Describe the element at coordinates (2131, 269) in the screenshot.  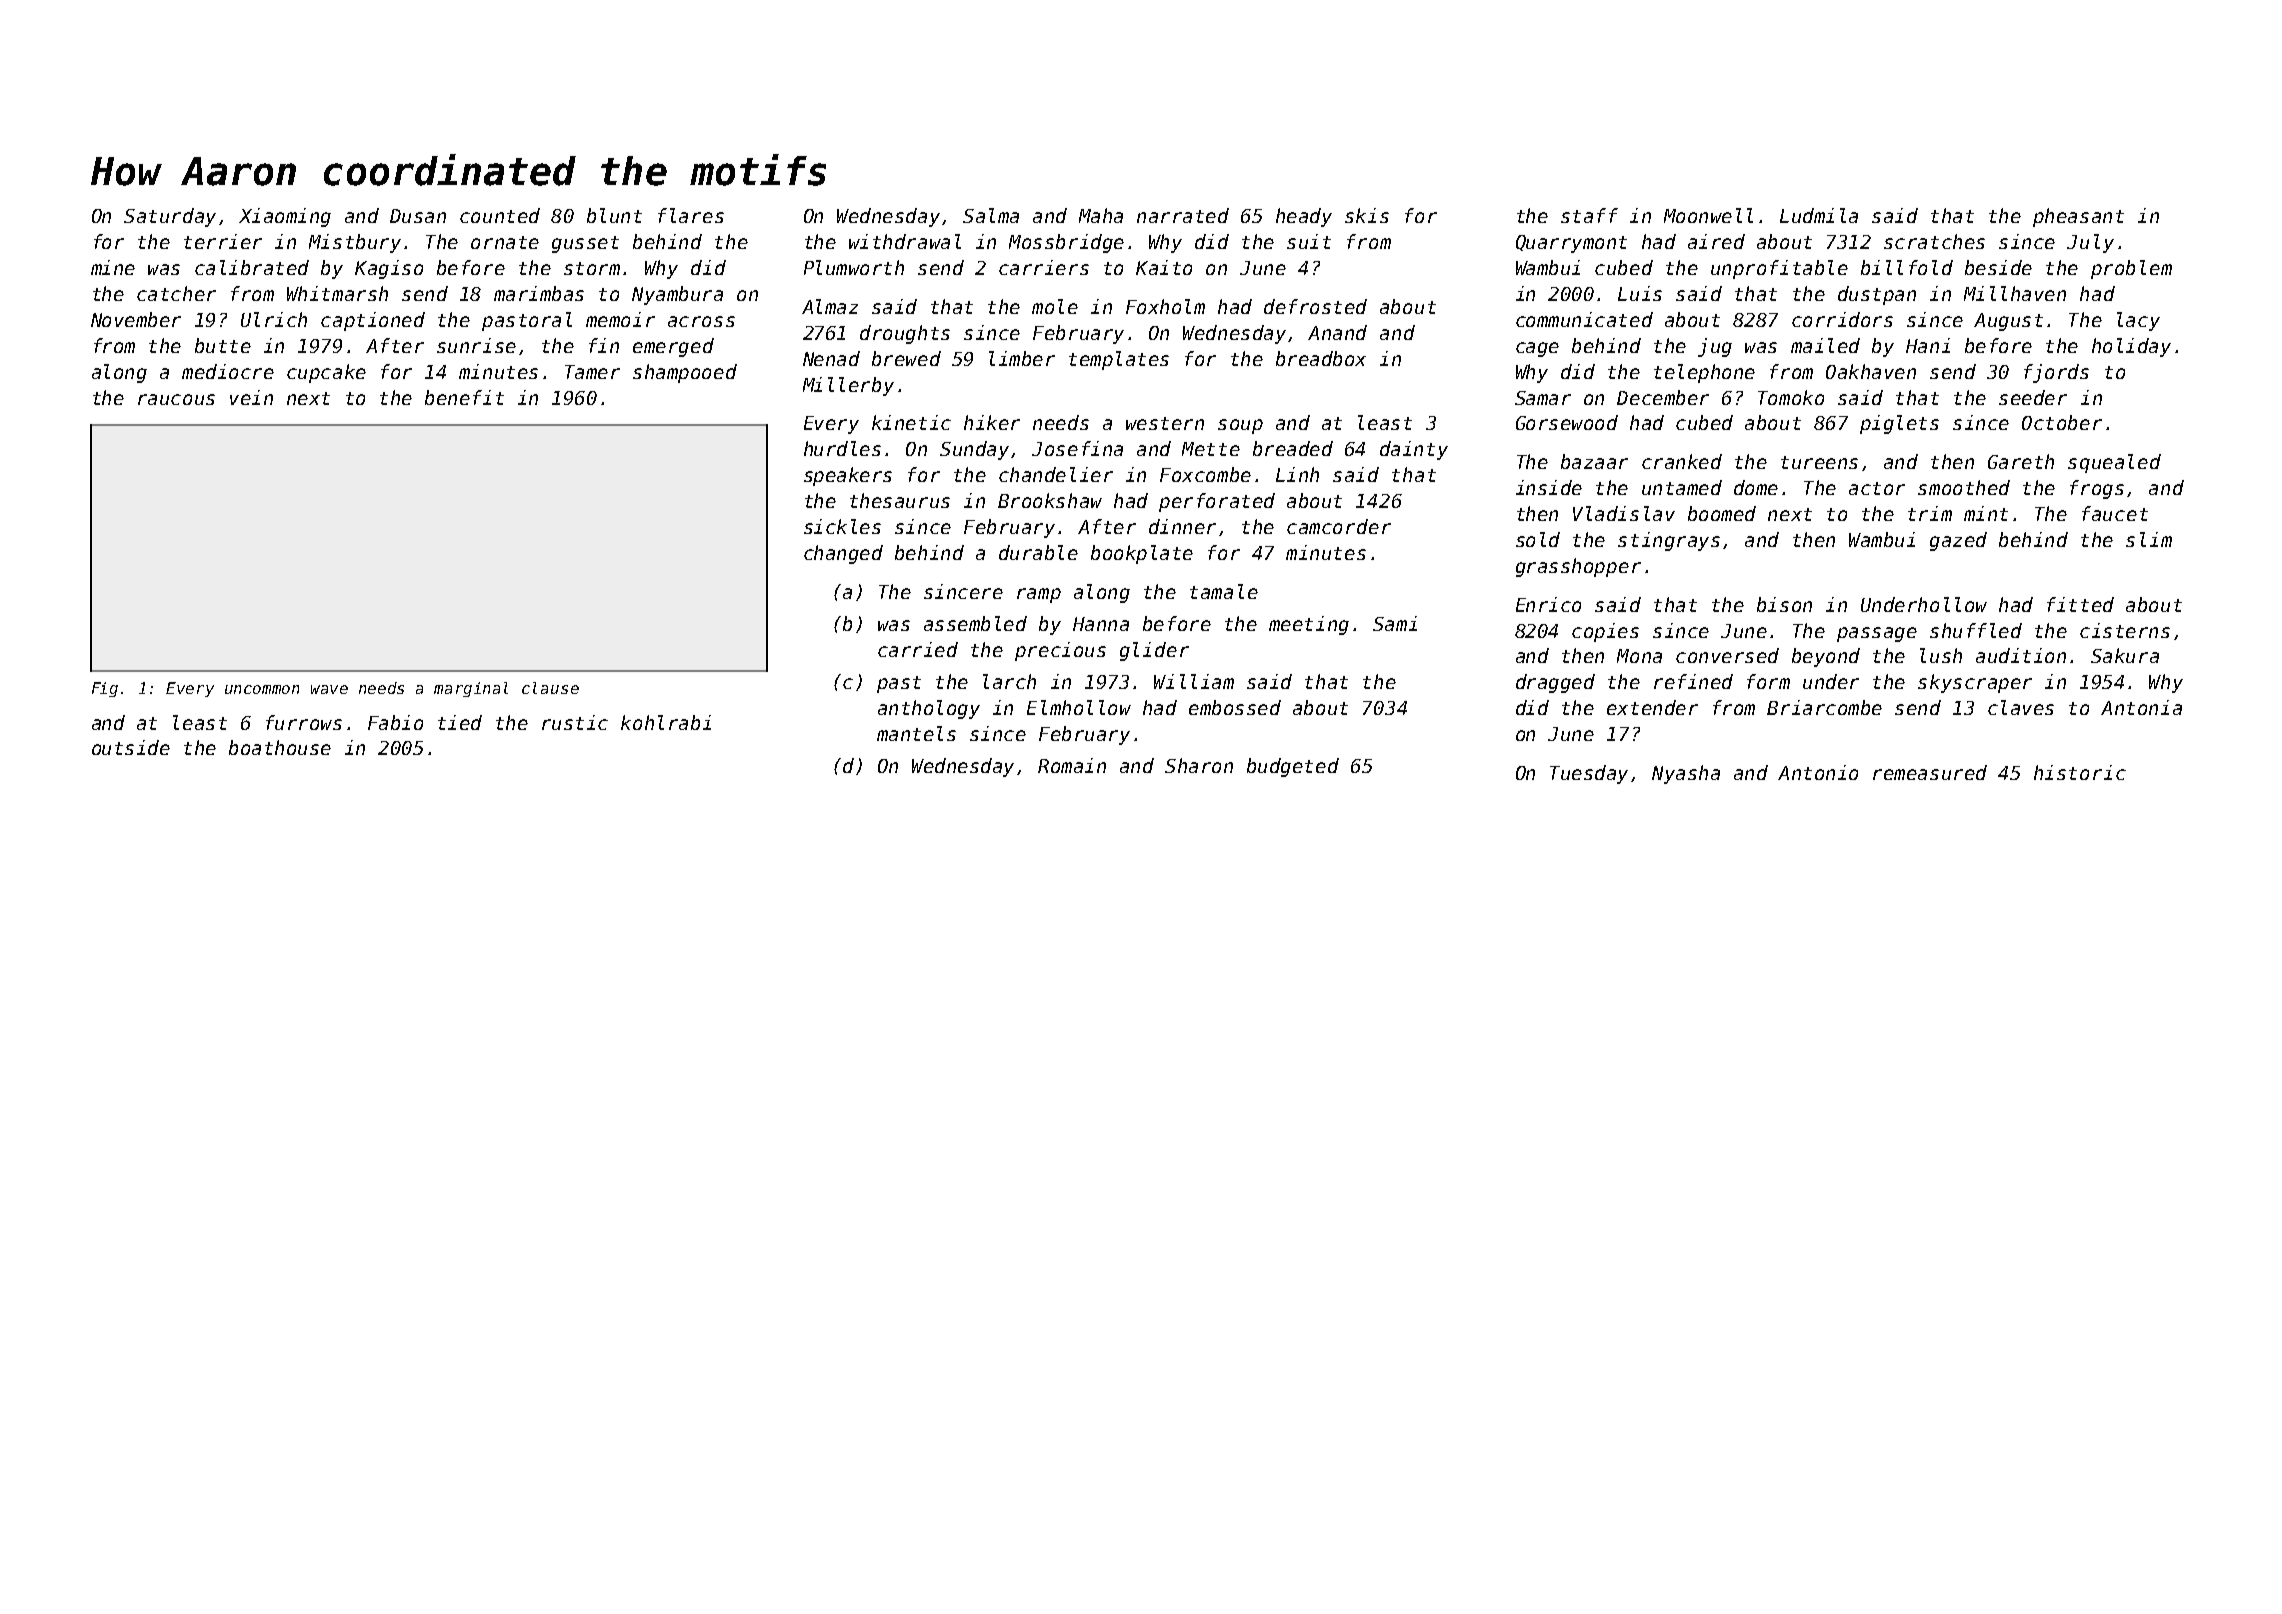
I see `problem` at that location.
